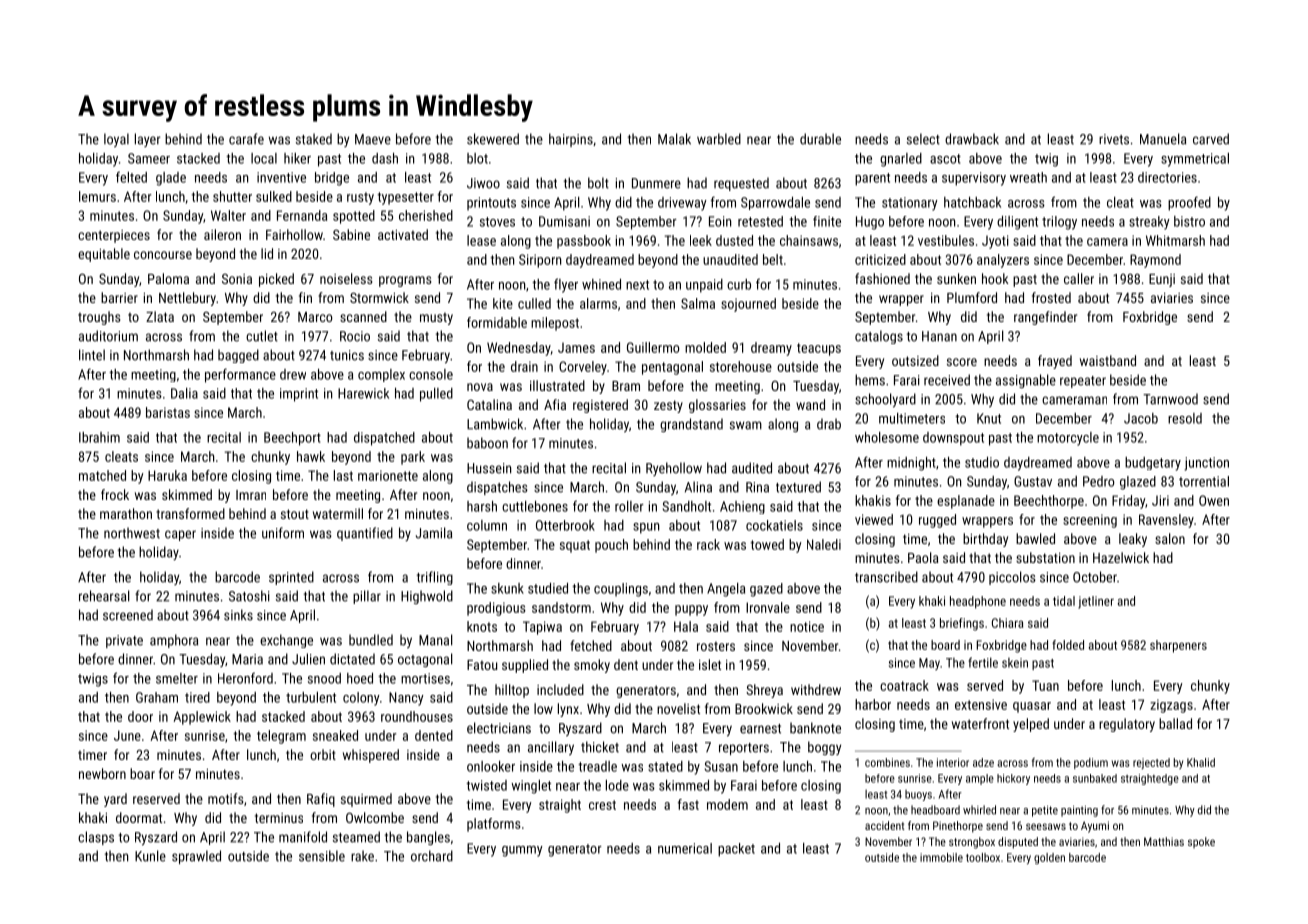 This page has height=924, width=1308. I want to click on stated, so click(665, 766).
